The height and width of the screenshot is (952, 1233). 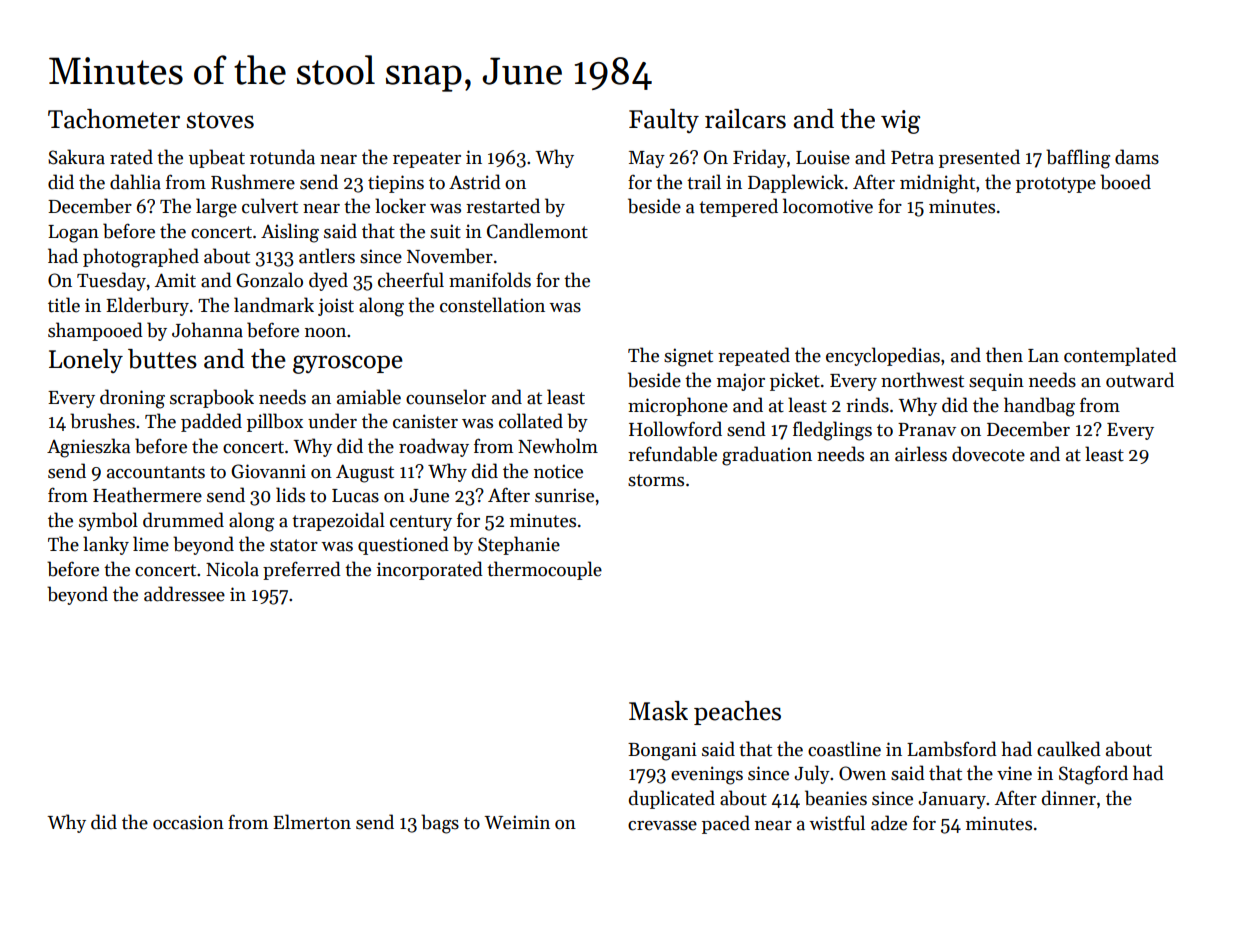 What do you see at coordinates (220, 120) in the screenshot?
I see `stoves` at bounding box center [220, 120].
